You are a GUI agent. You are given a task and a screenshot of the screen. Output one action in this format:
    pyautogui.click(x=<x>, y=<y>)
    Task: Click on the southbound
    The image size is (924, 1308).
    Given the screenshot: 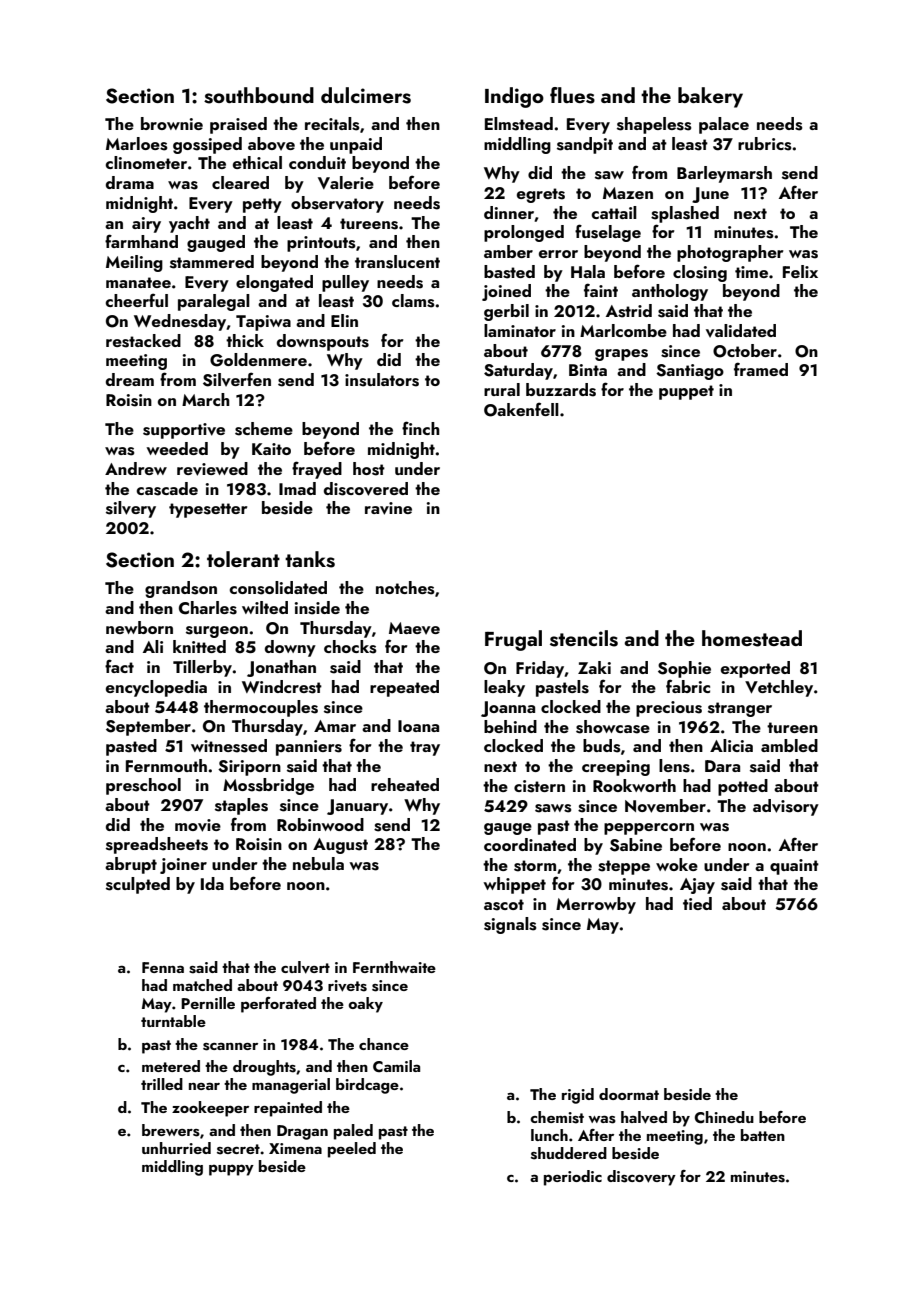 What is the action you would take?
    pyautogui.click(x=259, y=95)
